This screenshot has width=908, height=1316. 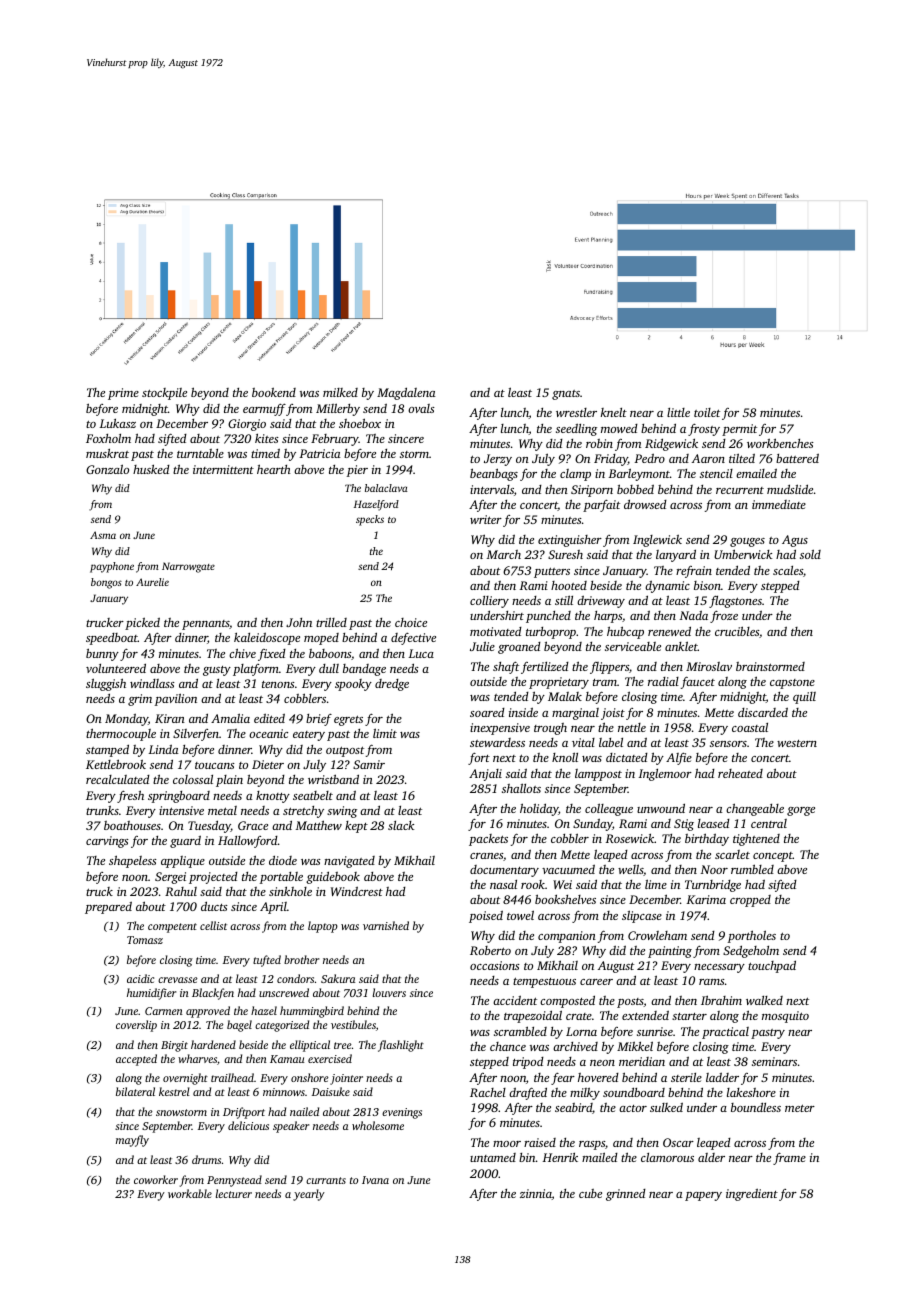 What do you see at coordinates (205, 625) in the screenshot?
I see `pennants` at bounding box center [205, 625].
